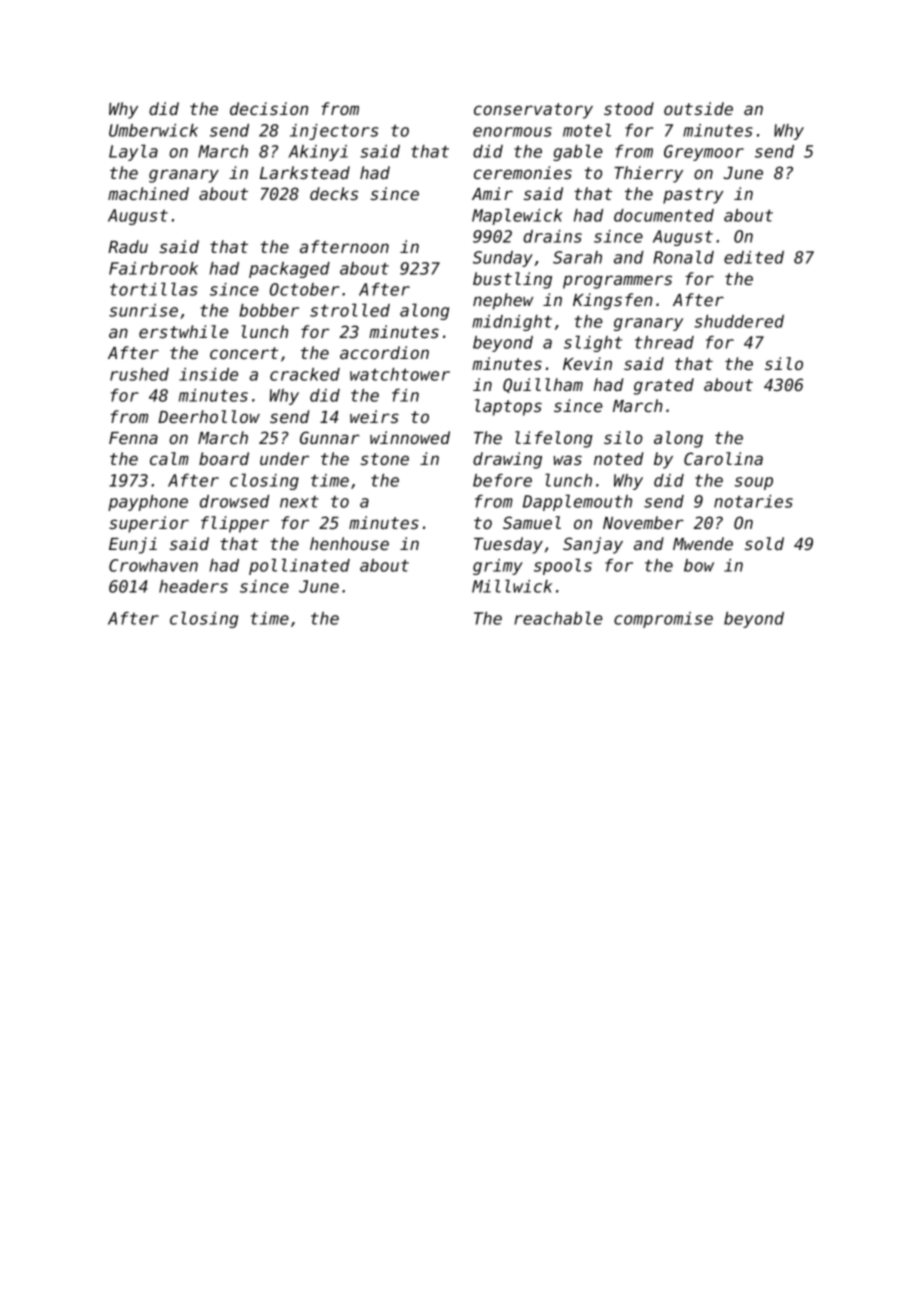  Describe the element at coordinates (400, 374) in the page. I see `watchtower` at that location.
